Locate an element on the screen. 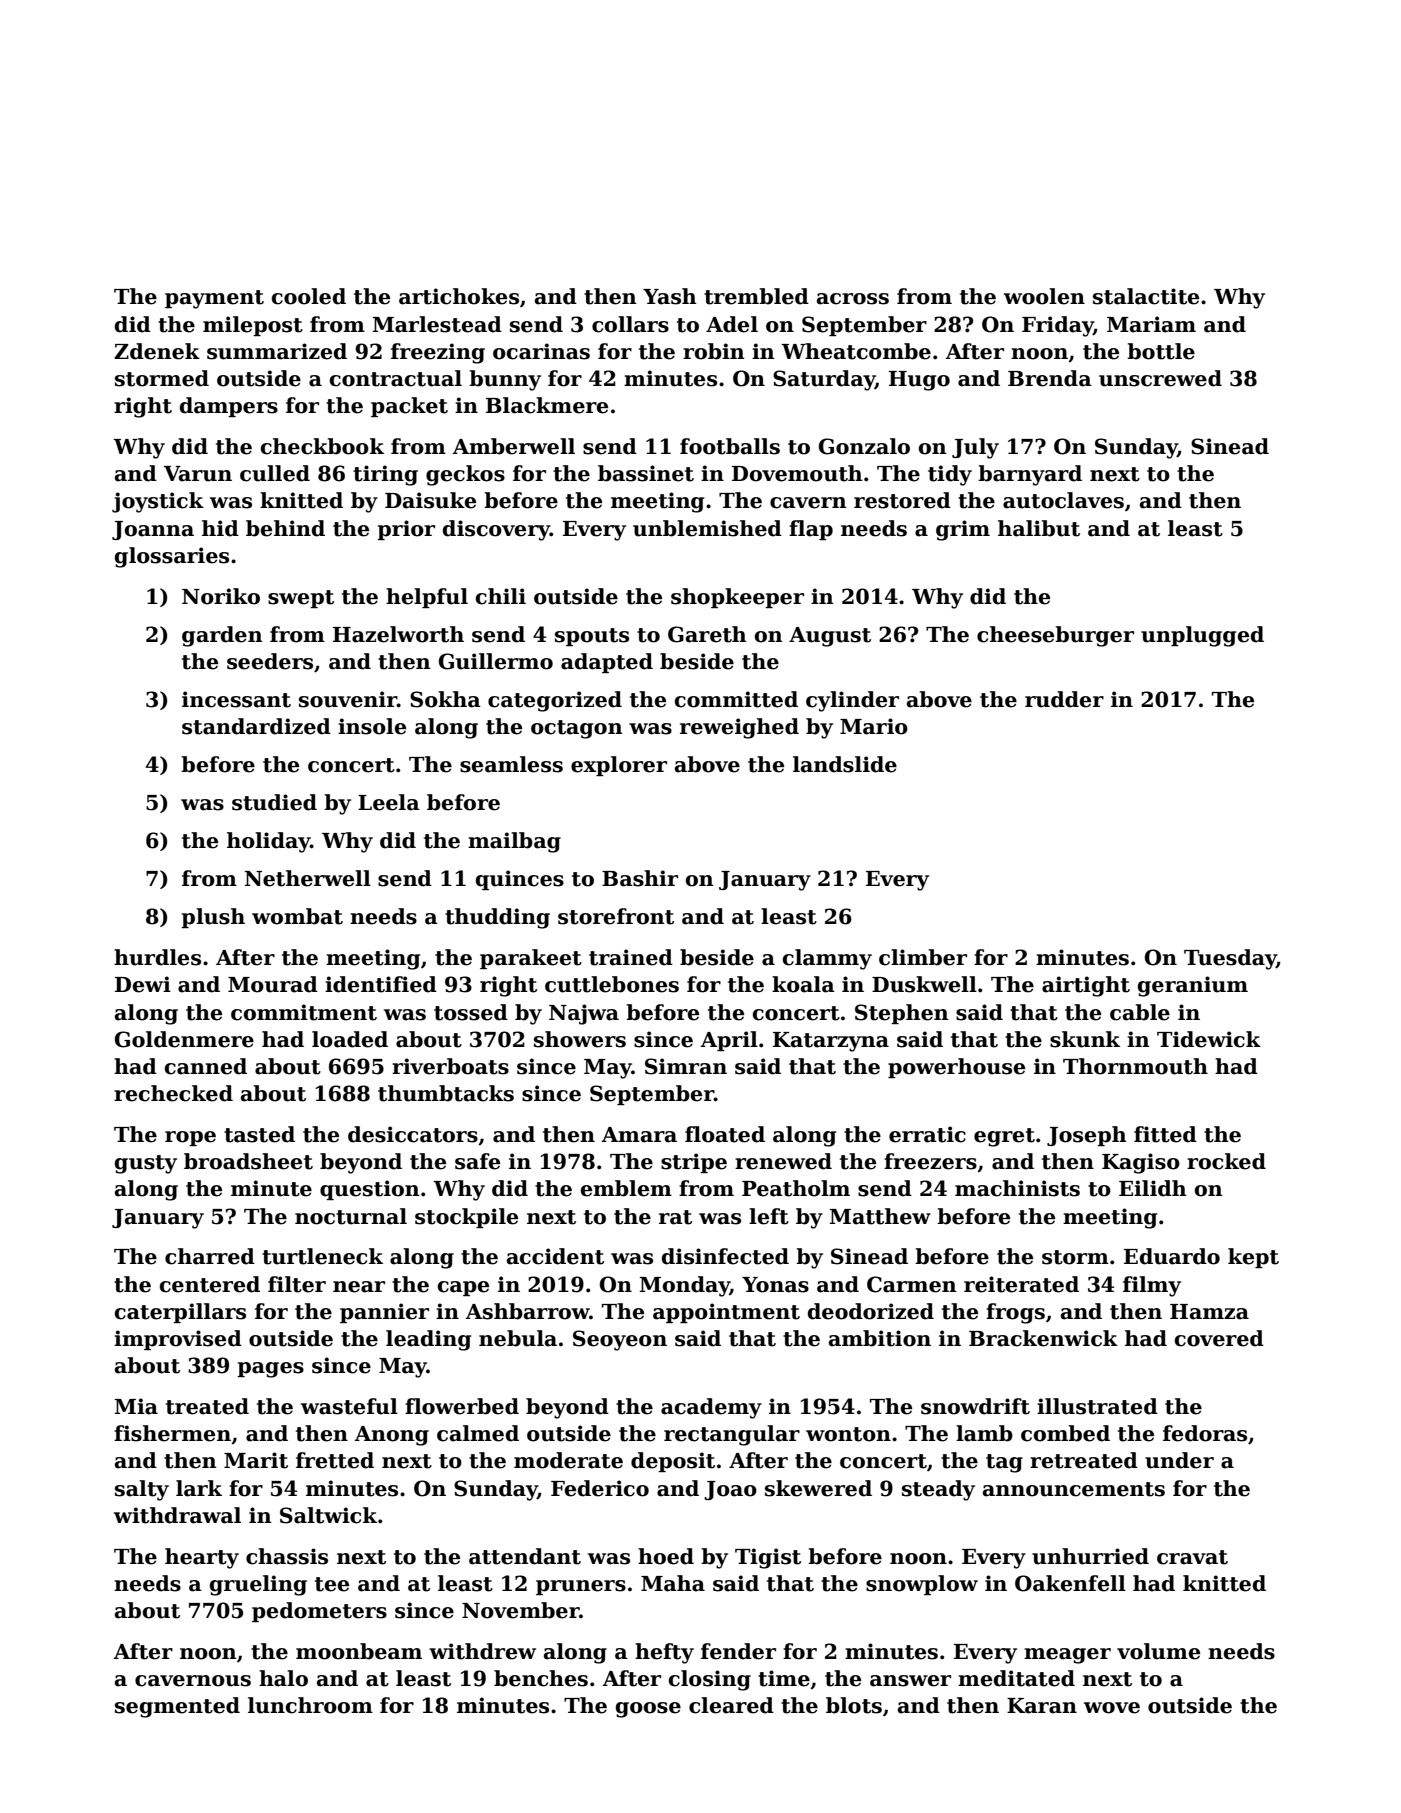  attendant is located at coordinates (525, 1556).
